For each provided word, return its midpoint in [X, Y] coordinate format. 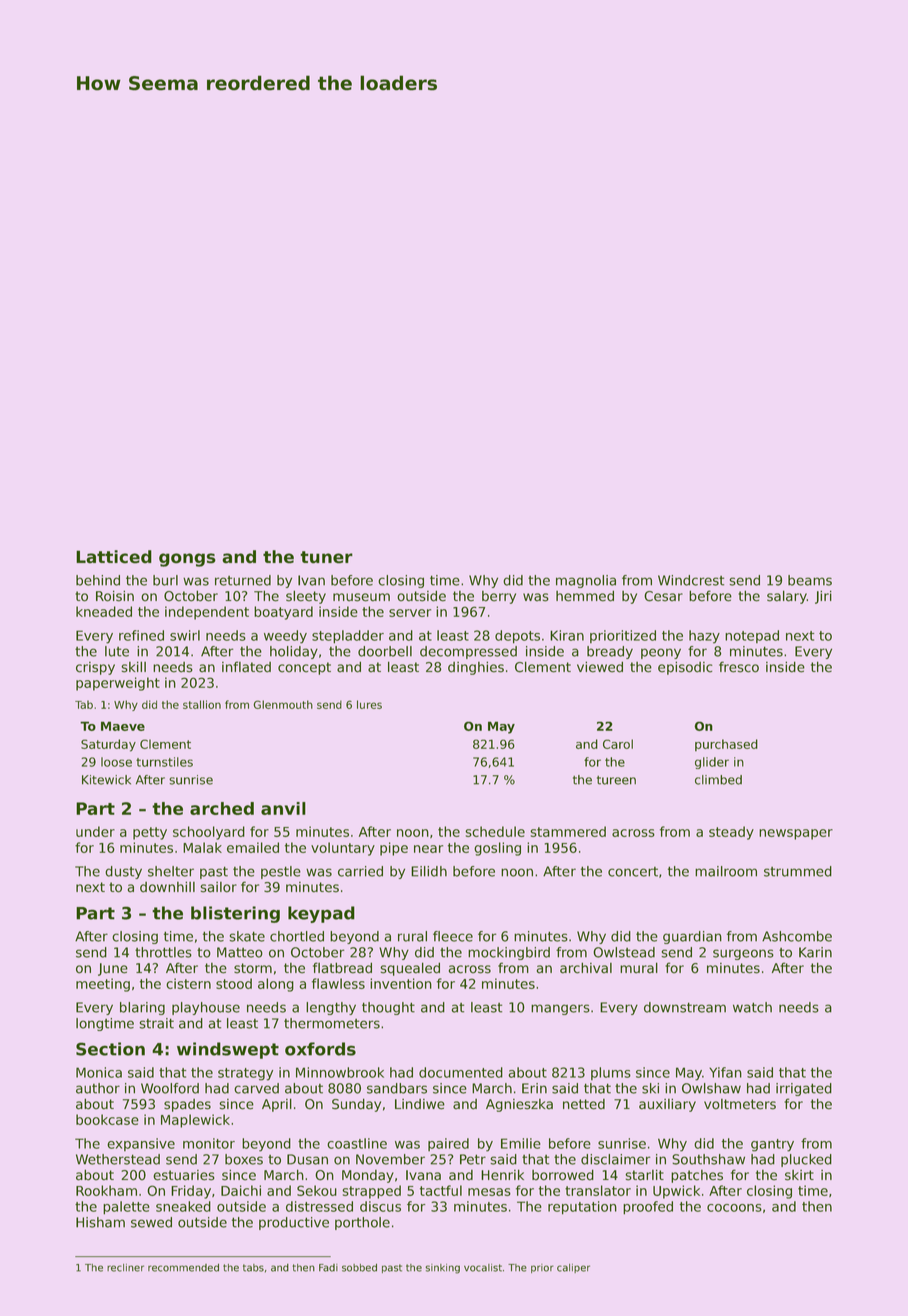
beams [810, 580]
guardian [692, 937]
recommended [183, 1268]
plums [611, 1073]
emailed [253, 847]
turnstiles [164, 762]
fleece [453, 936]
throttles [163, 952]
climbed [718, 780]
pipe [394, 849]
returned [243, 580]
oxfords [320, 1049]
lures [369, 704]
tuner [326, 557]
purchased [726, 745]
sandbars [397, 1088]
